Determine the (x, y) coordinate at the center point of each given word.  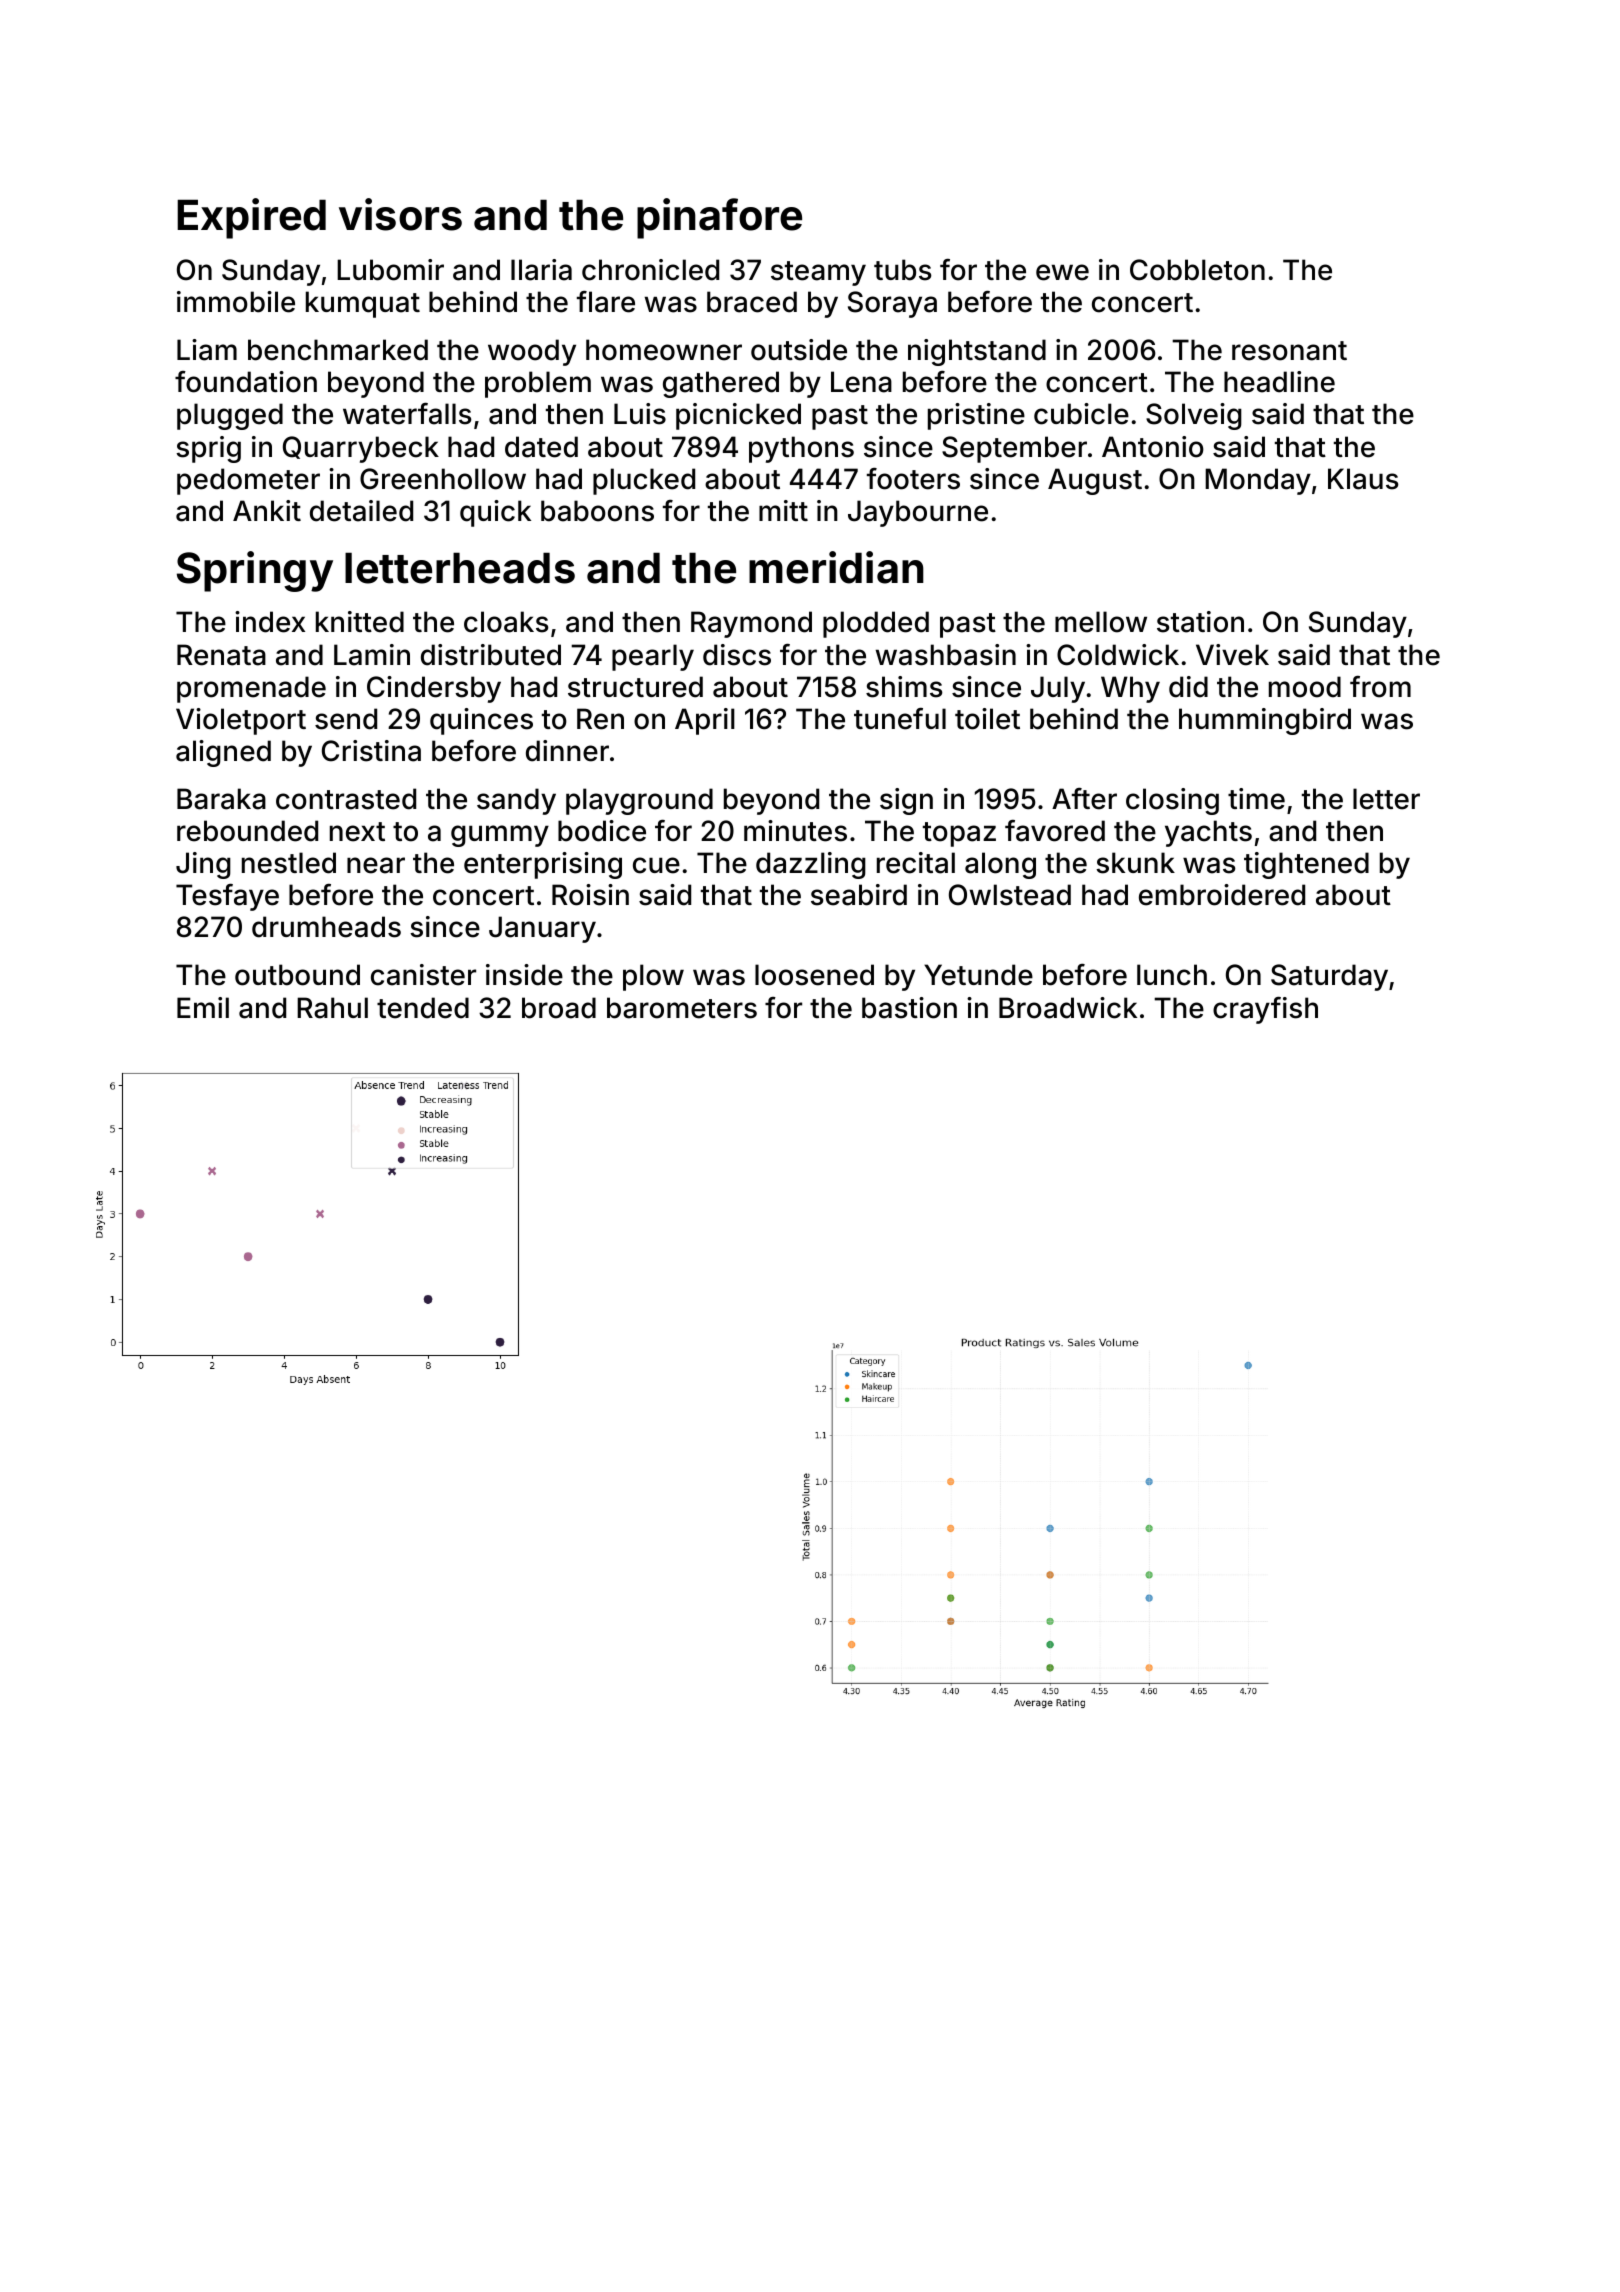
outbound (297, 975)
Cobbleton (1197, 270)
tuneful (900, 719)
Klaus (1363, 479)
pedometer (248, 481)
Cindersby (434, 689)
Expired (251, 218)
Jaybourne (918, 513)
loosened (814, 975)
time (1256, 799)
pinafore (719, 218)
